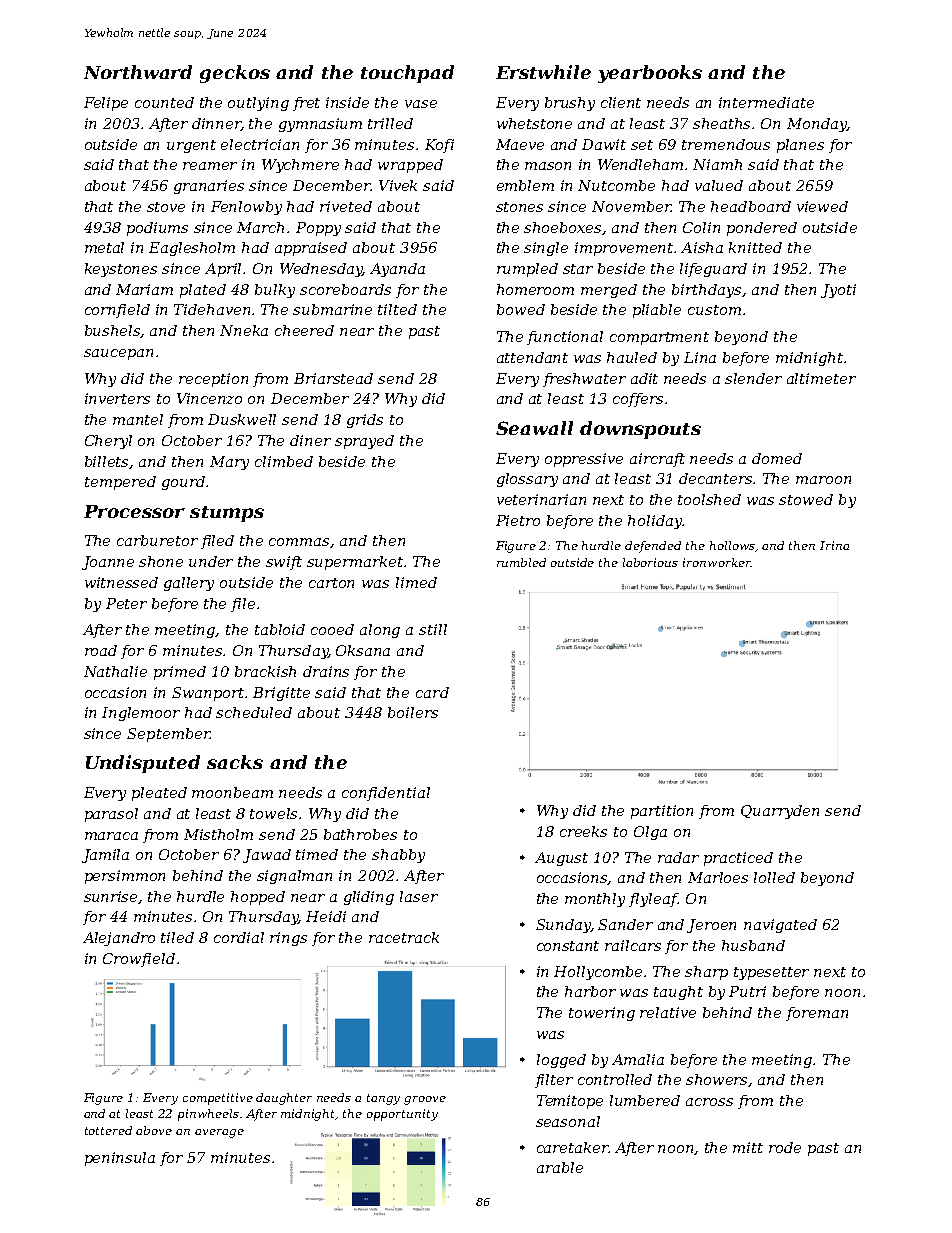  I want to click on Swanport, so click(209, 694).
